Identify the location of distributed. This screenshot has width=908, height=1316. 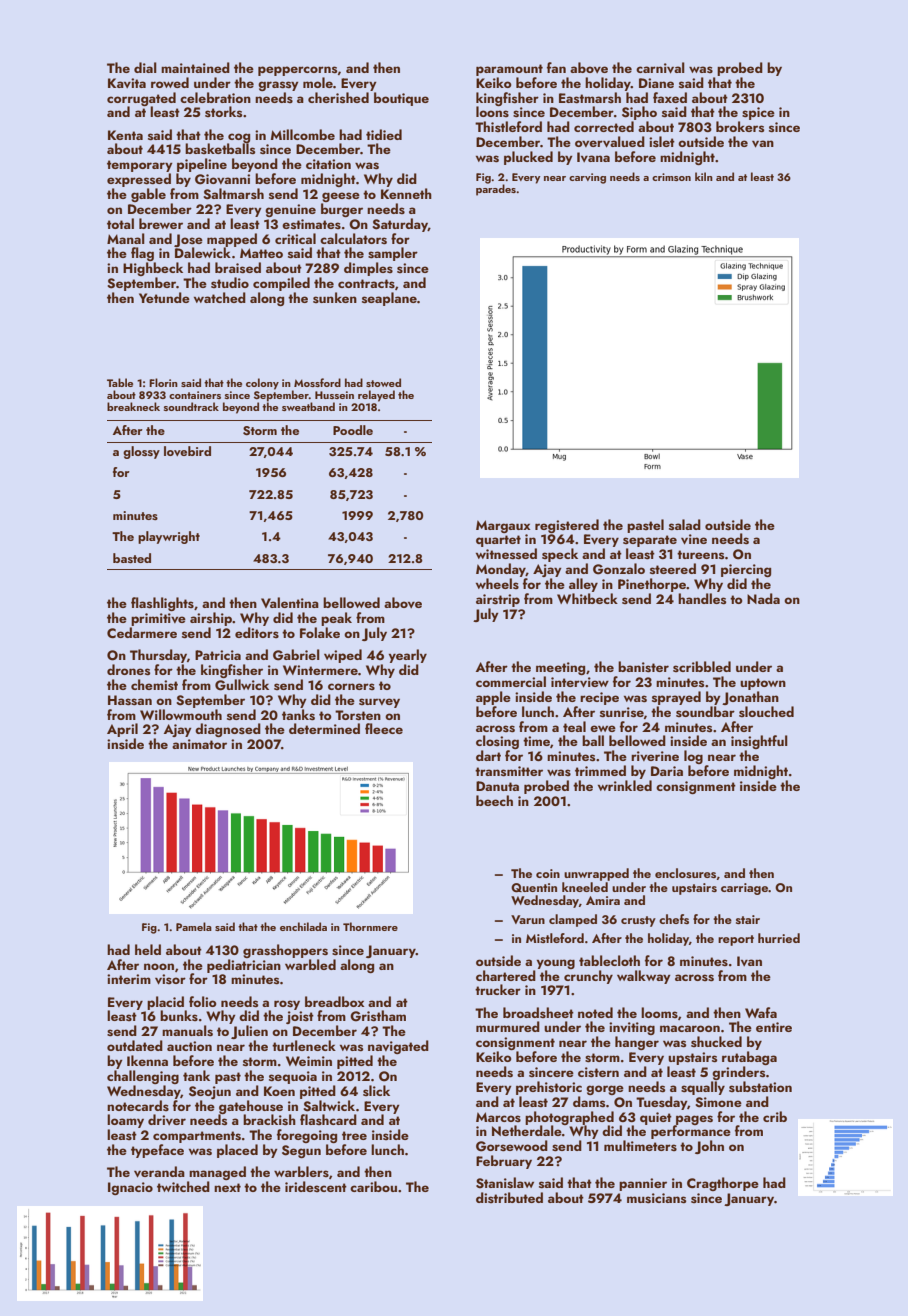
(509, 1197).
